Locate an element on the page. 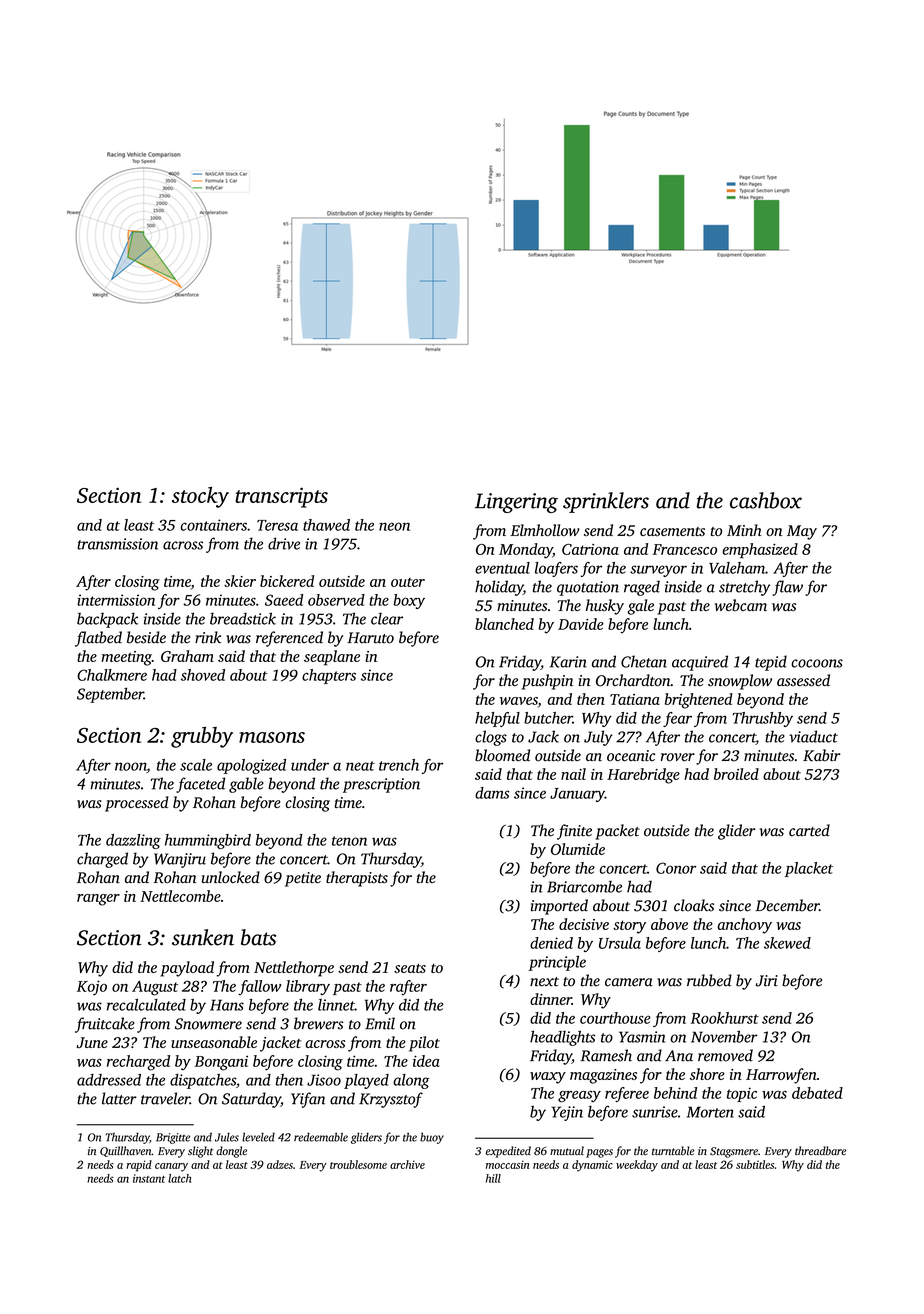  Conor is located at coordinates (676, 868).
